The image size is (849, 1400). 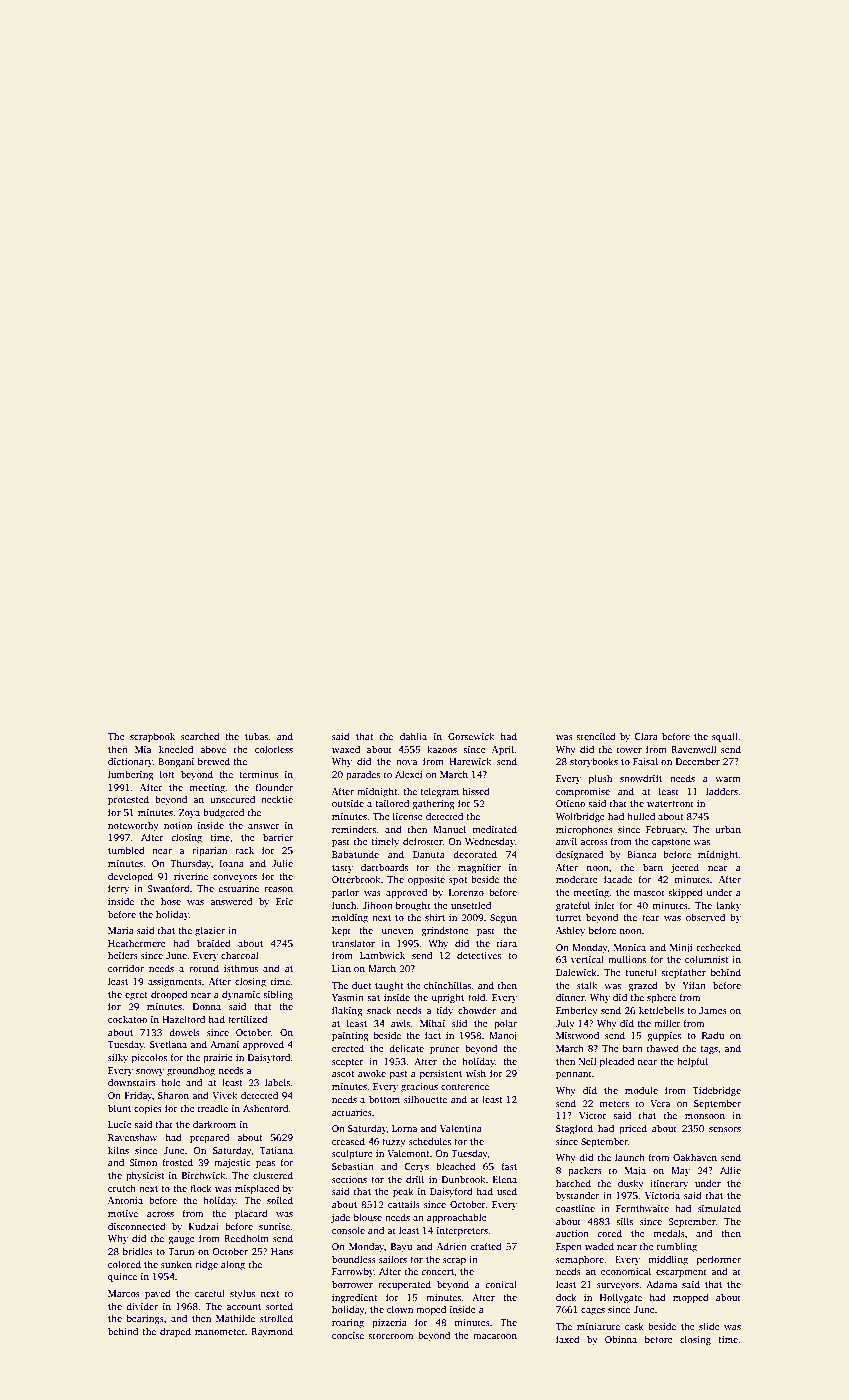 What do you see at coordinates (138, 1096) in the image?
I see `Friday` at bounding box center [138, 1096].
